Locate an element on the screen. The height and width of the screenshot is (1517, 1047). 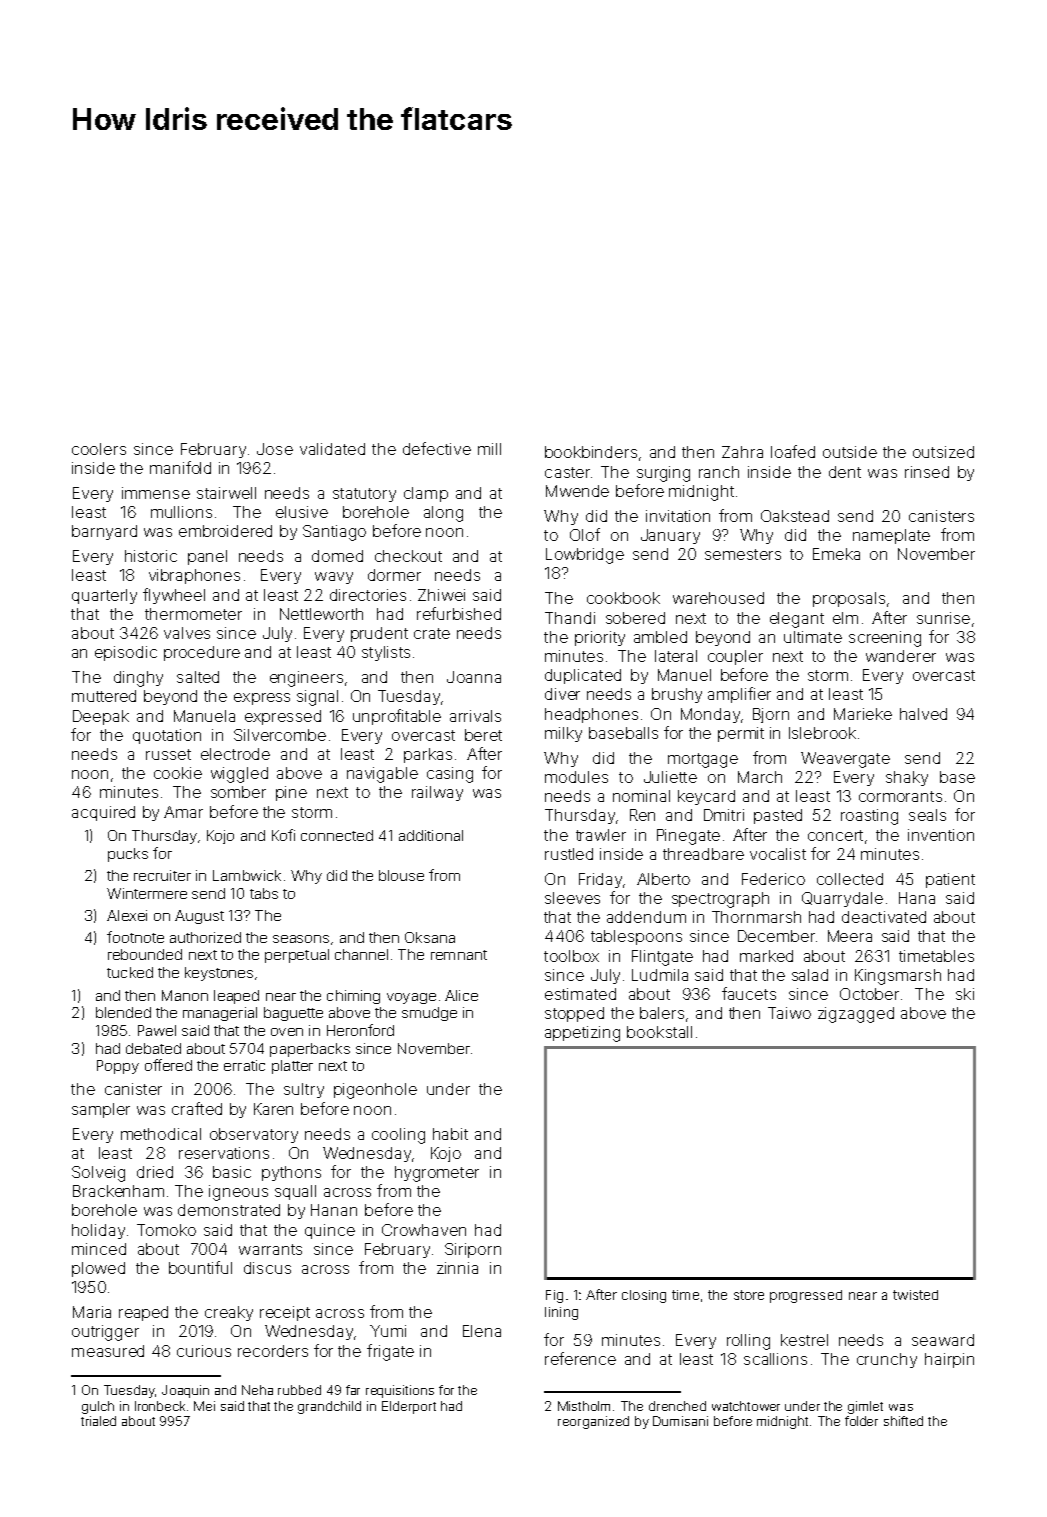
duplicated is located at coordinates (583, 676).
